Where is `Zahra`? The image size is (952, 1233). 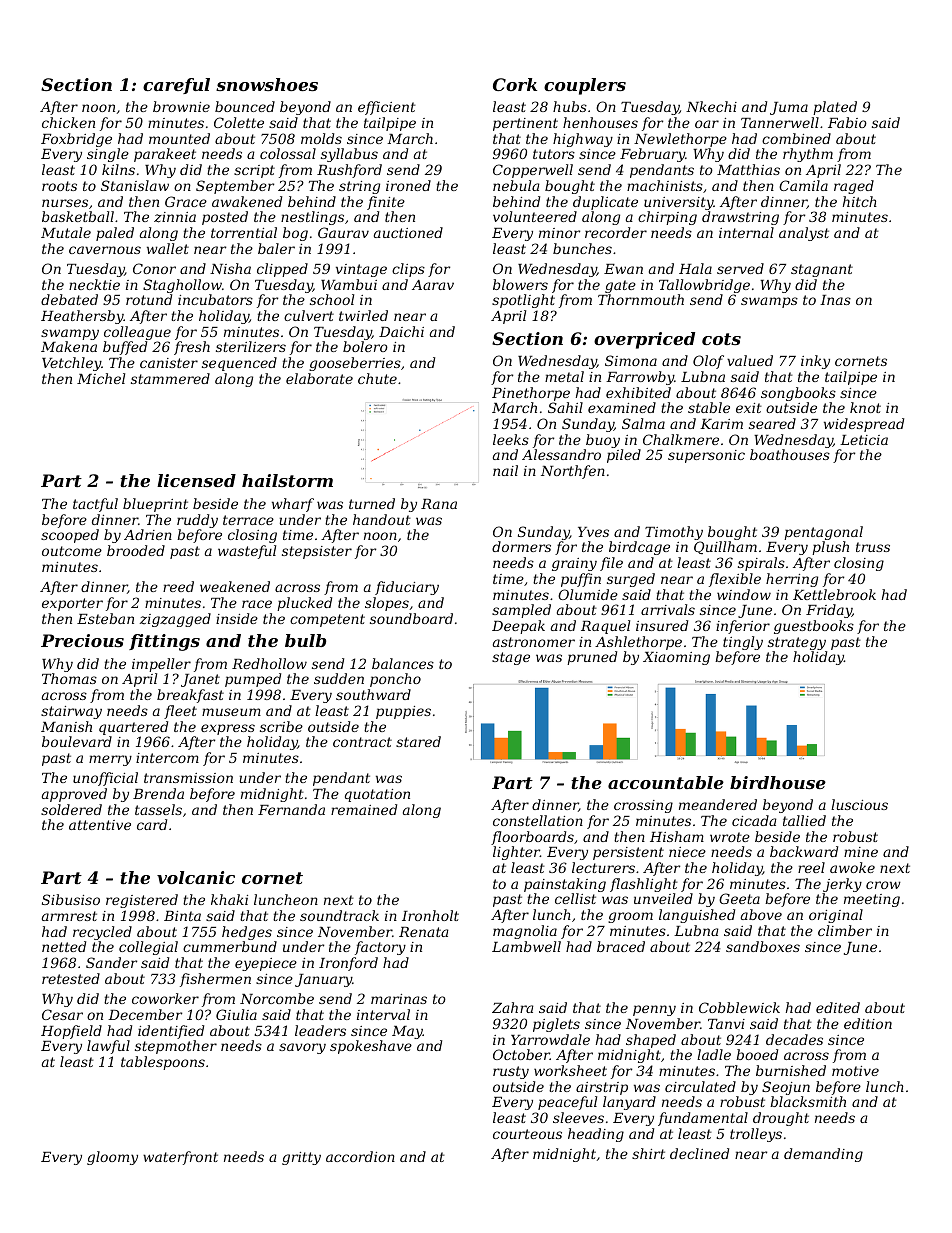
Zahra is located at coordinates (513, 1007).
